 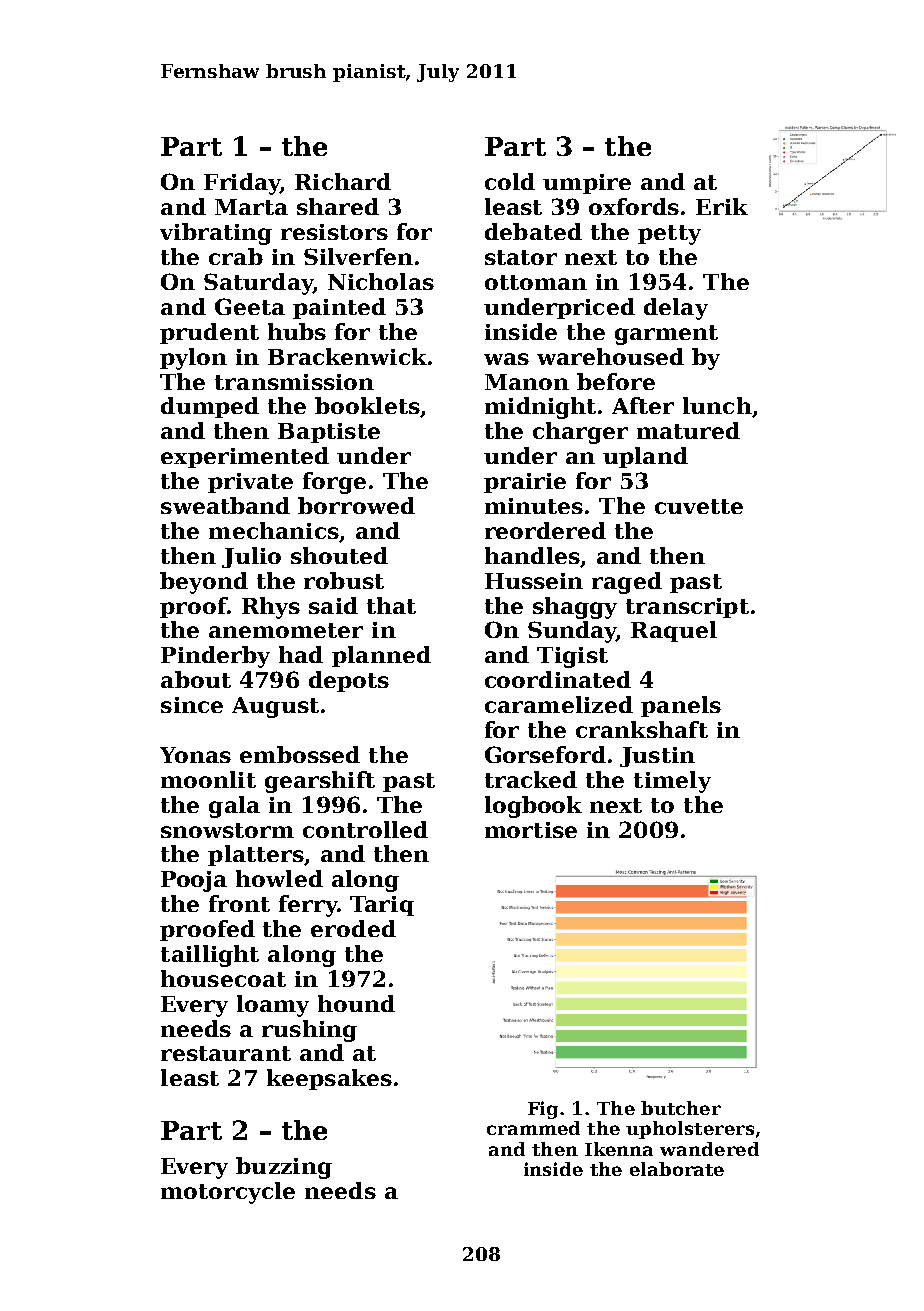 What do you see at coordinates (666, 335) in the screenshot?
I see `garment` at bounding box center [666, 335].
